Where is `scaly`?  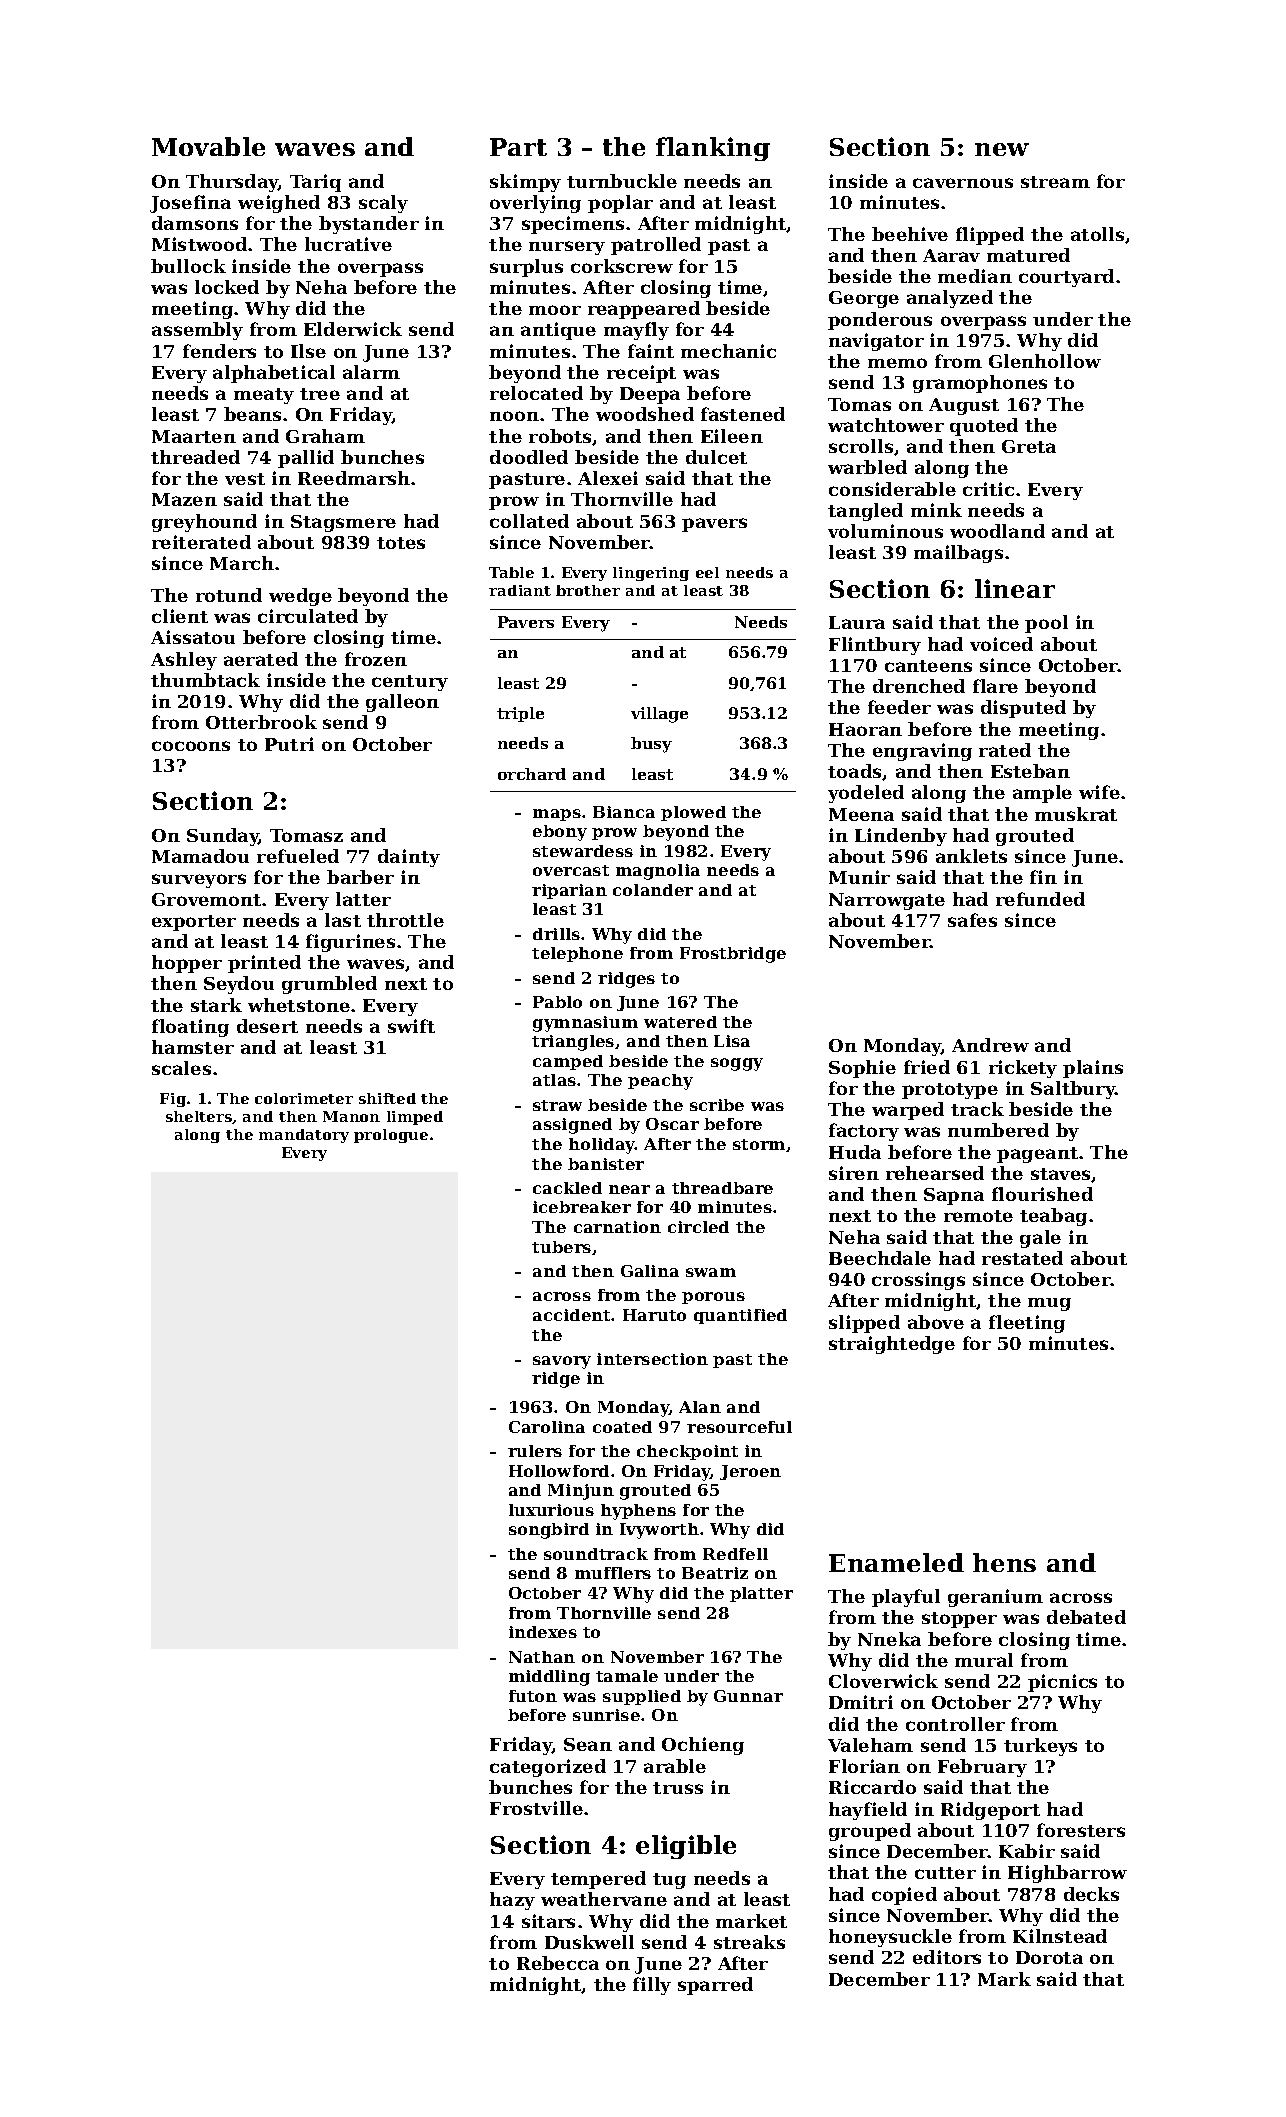 scaly is located at coordinates (383, 204).
